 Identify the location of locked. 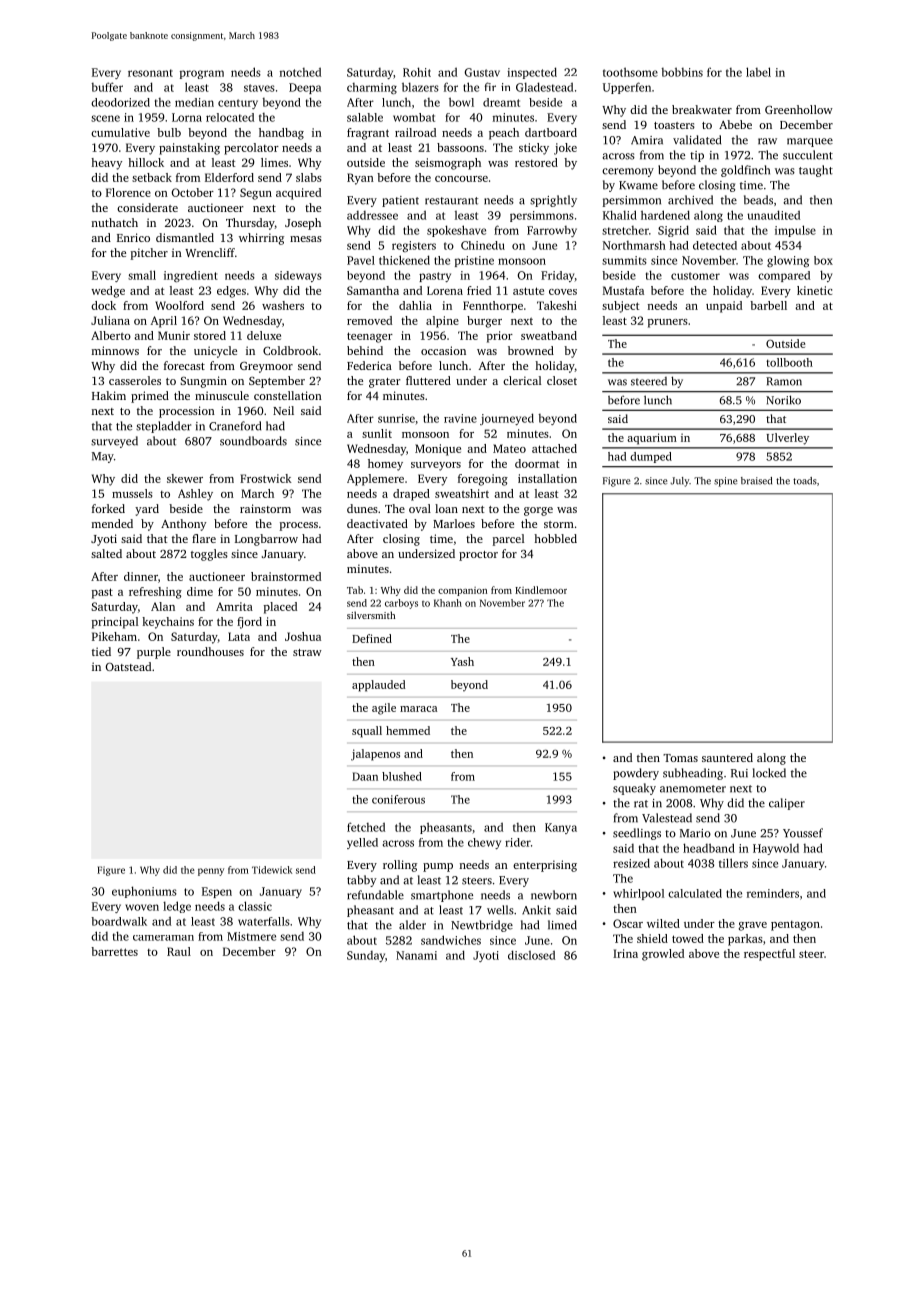
(769, 773).
